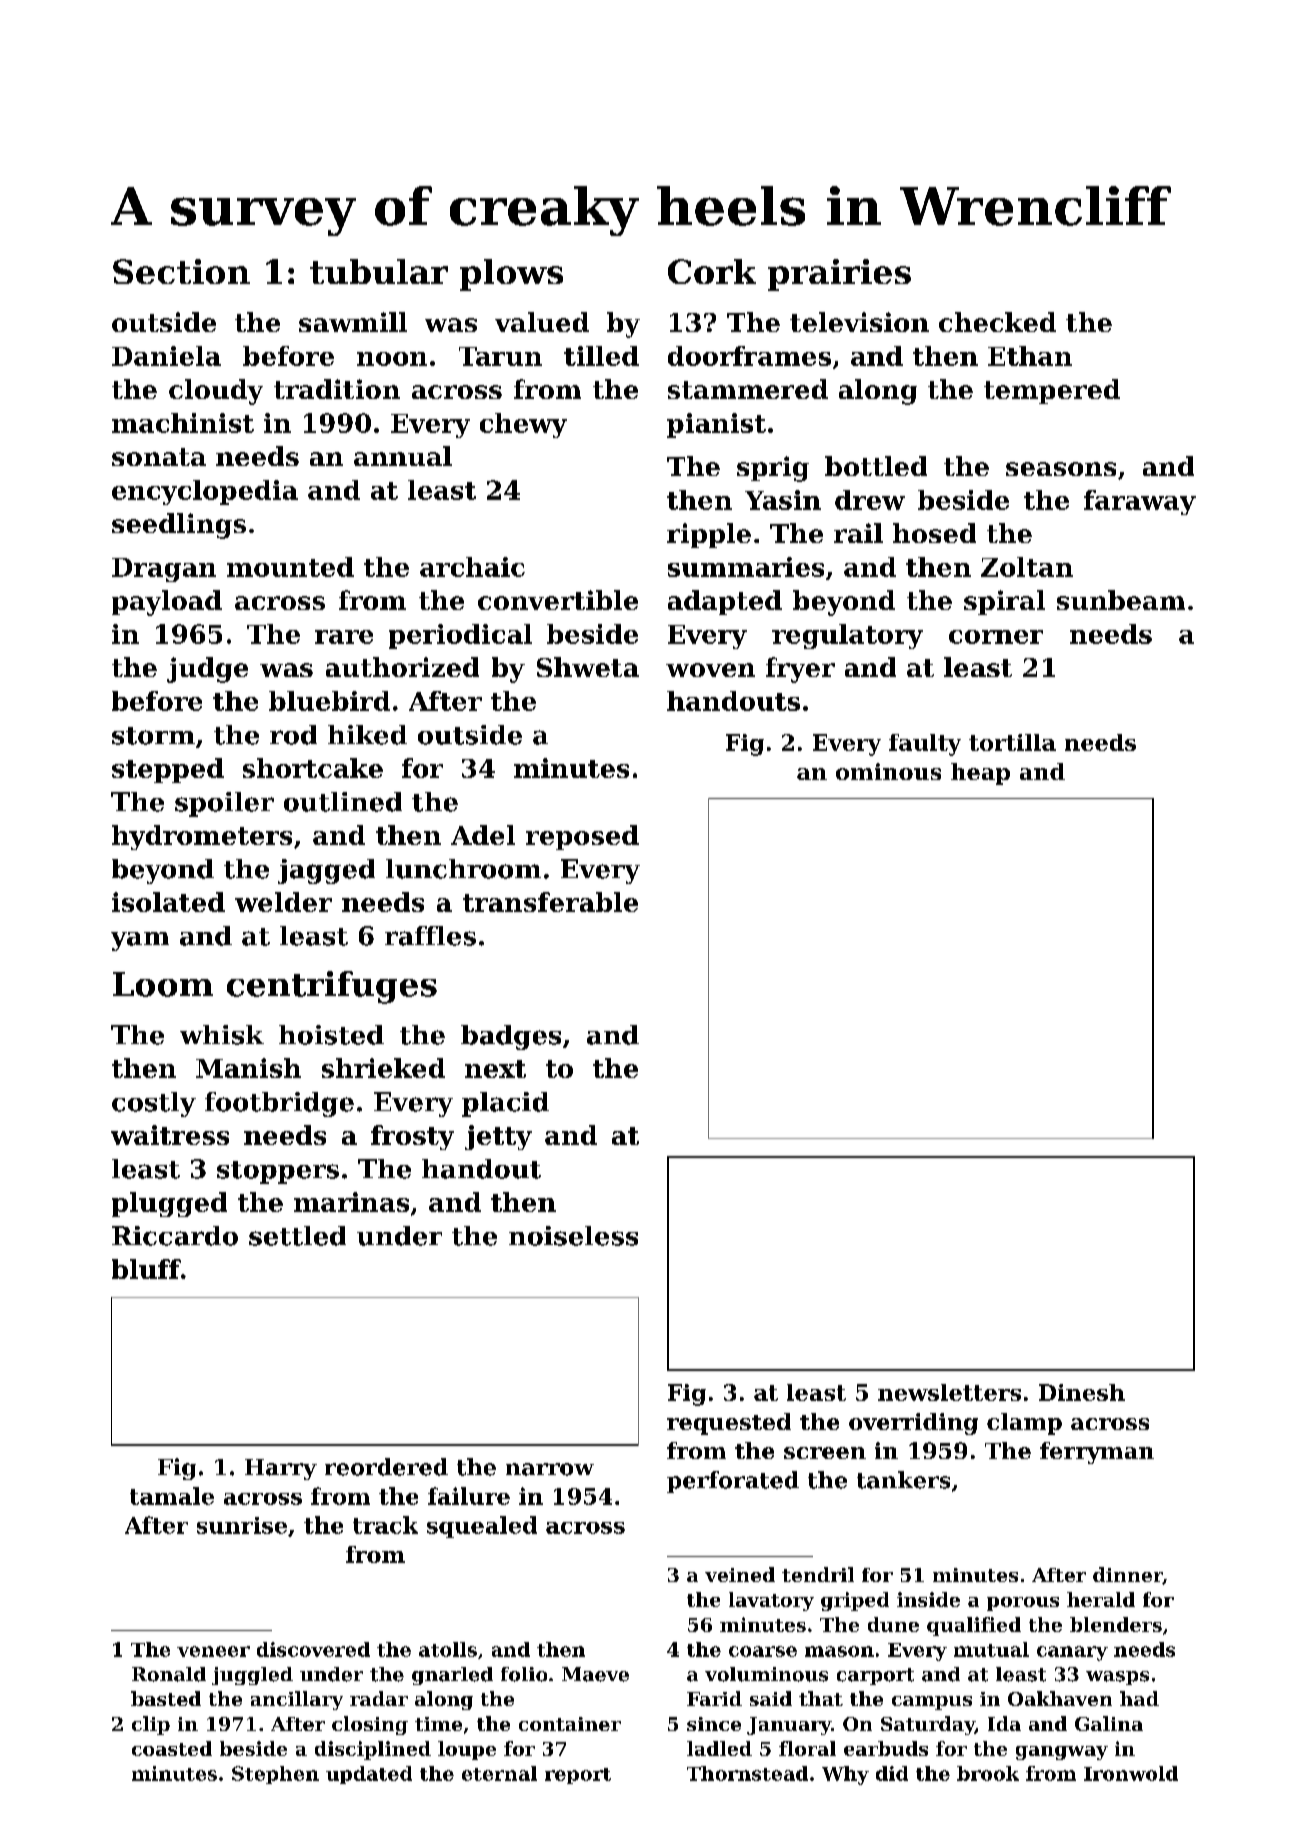 The width and height of the image is (1306, 1847). Describe the element at coordinates (729, 1424) in the image. I see `requested` at that location.
